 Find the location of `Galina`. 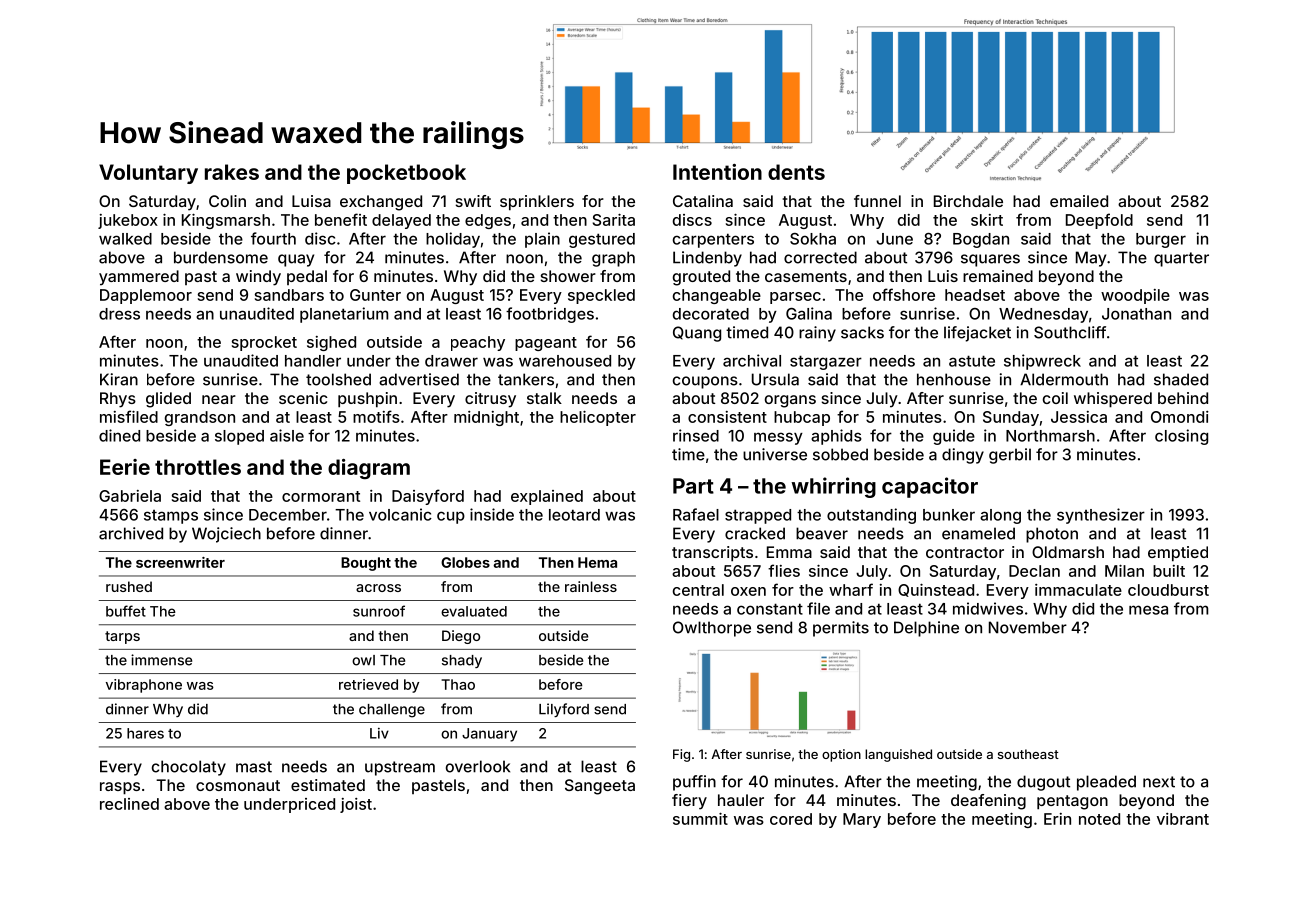

Galina is located at coordinates (809, 313).
